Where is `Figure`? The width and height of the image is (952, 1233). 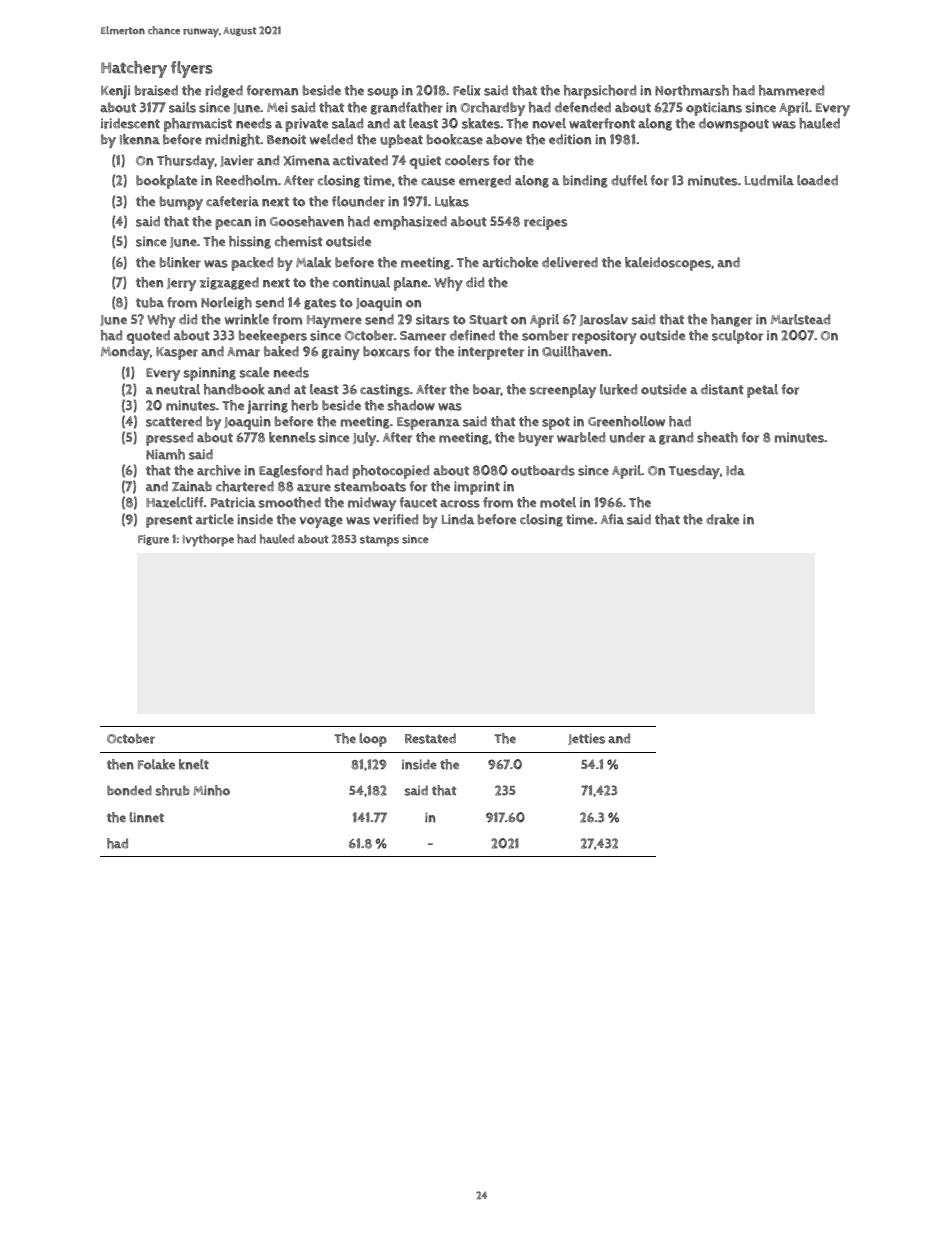
Figure is located at coordinates (153, 540).
